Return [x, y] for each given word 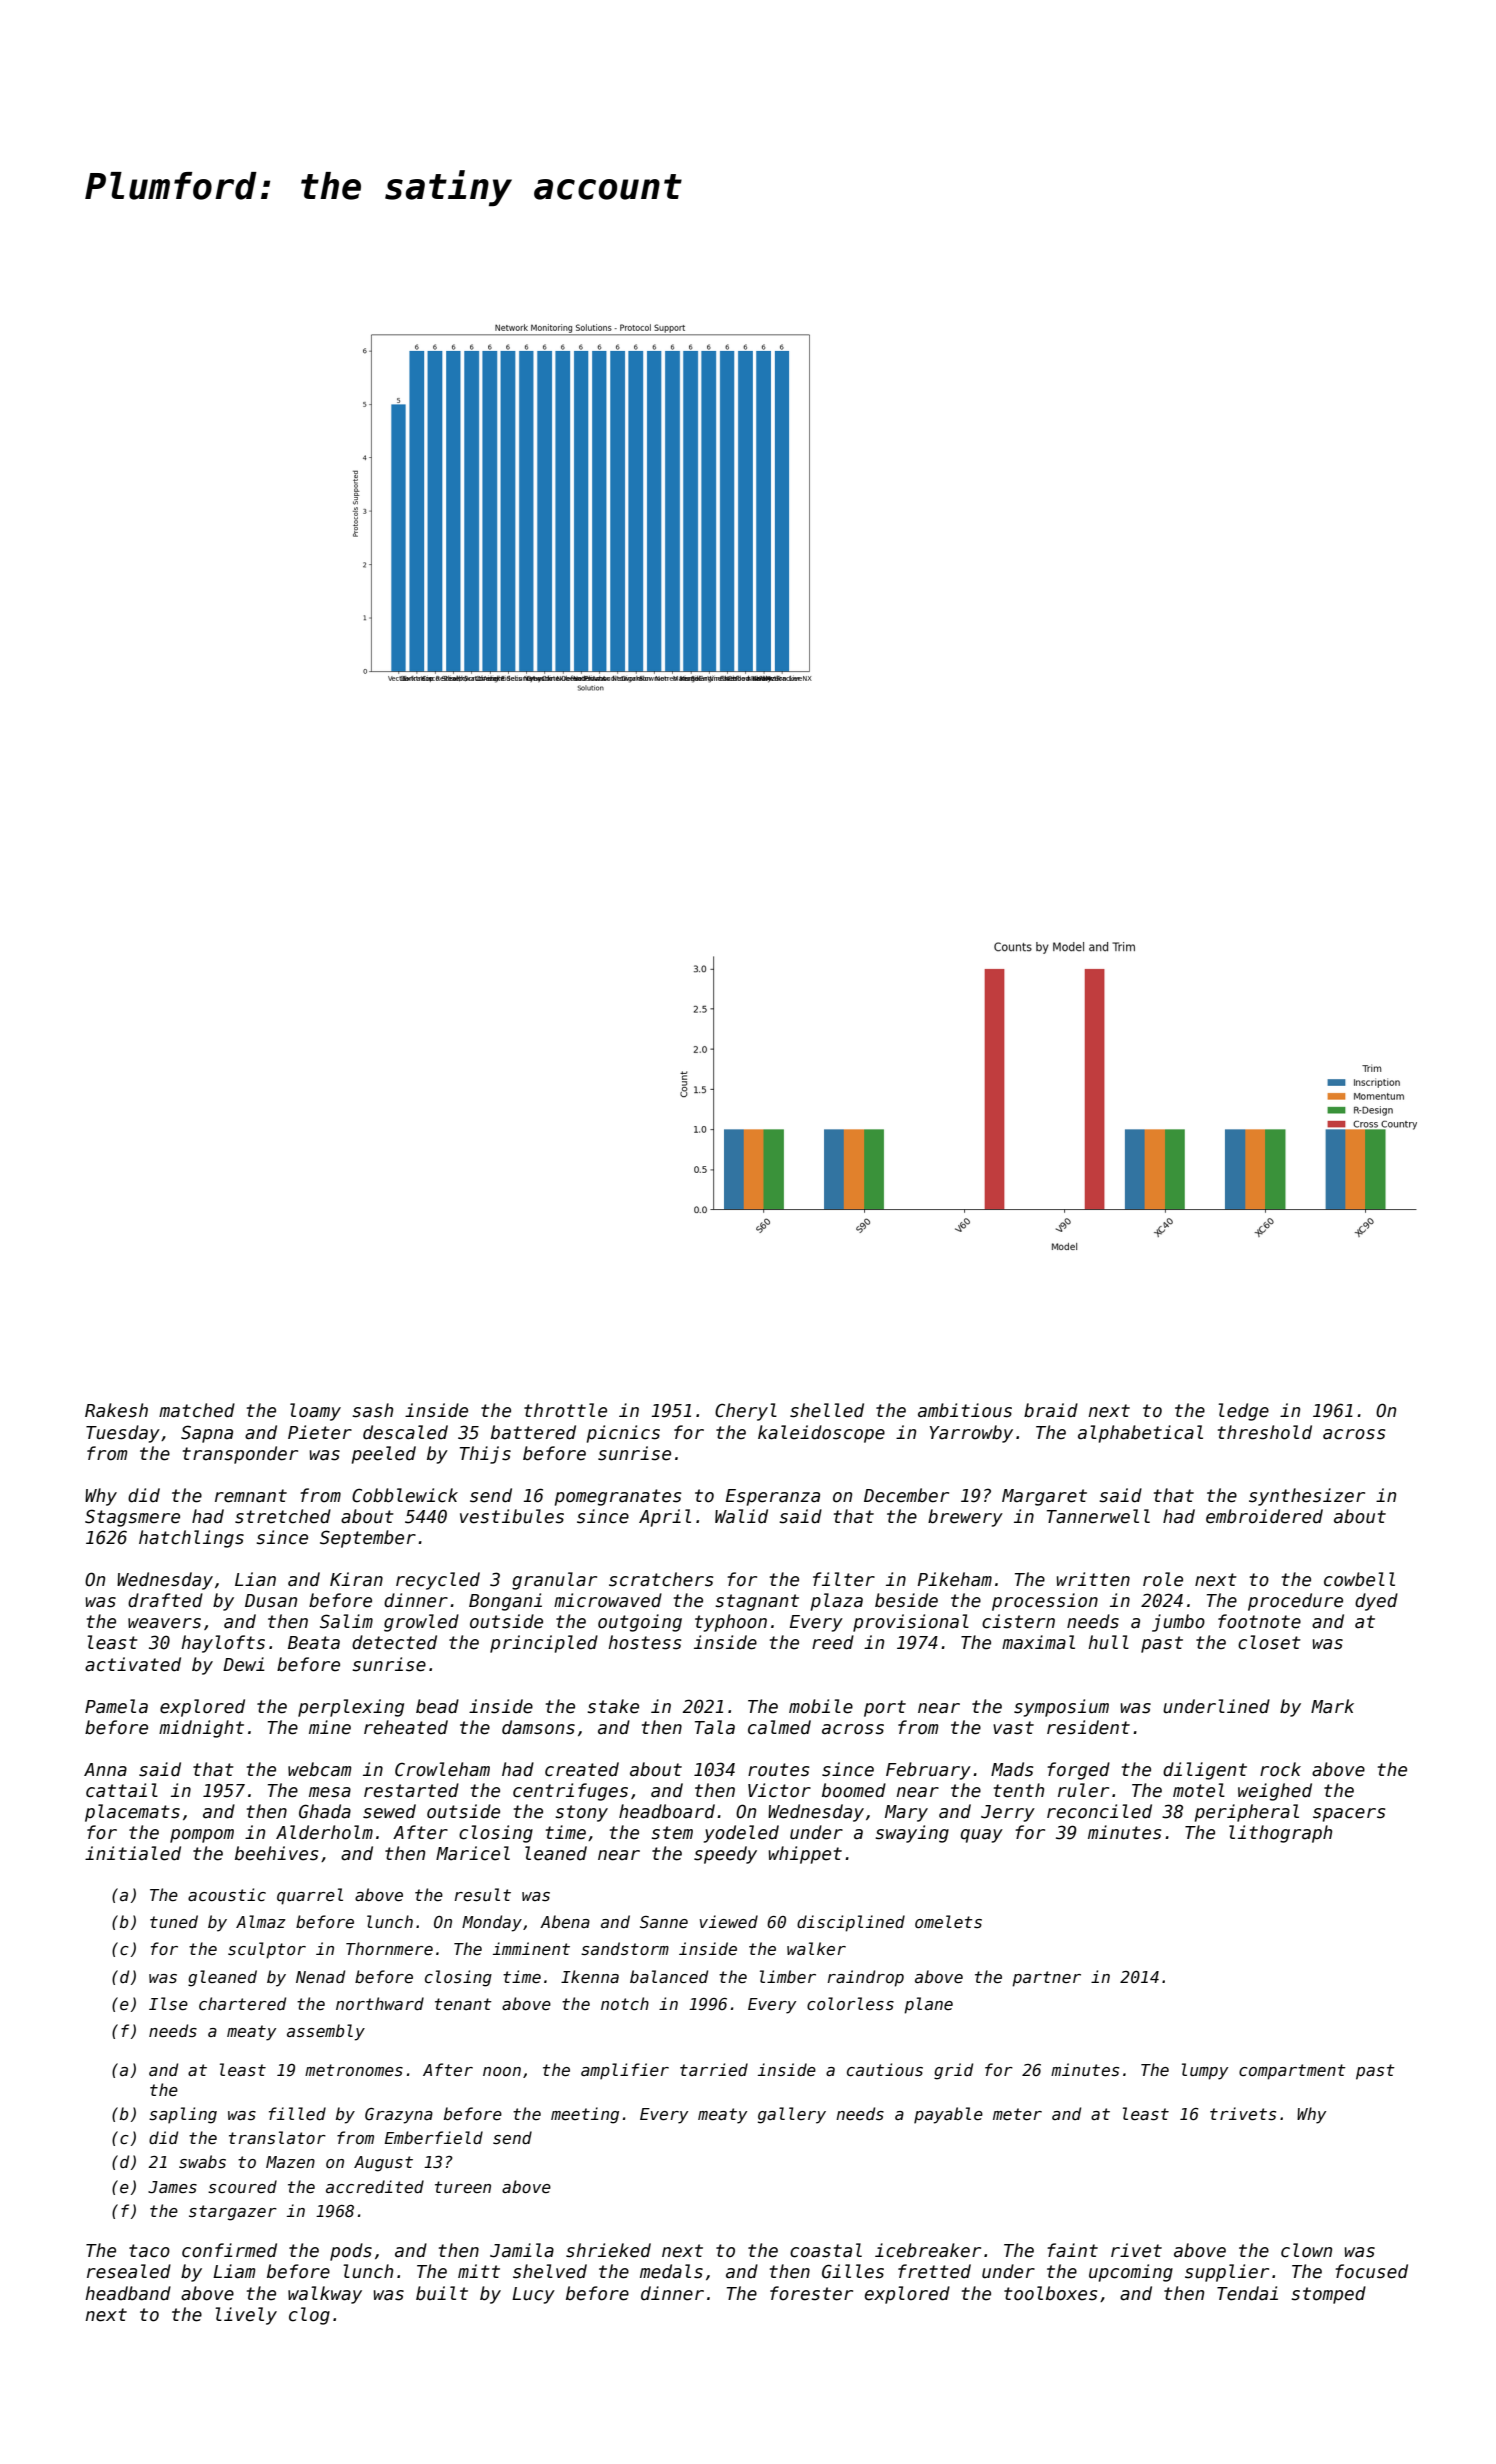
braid [1051, 1410]
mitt [479, 2271]
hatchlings [191, 1539]
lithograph [1280, 1834]
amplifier [625, 2071]
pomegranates [618, 1497]
